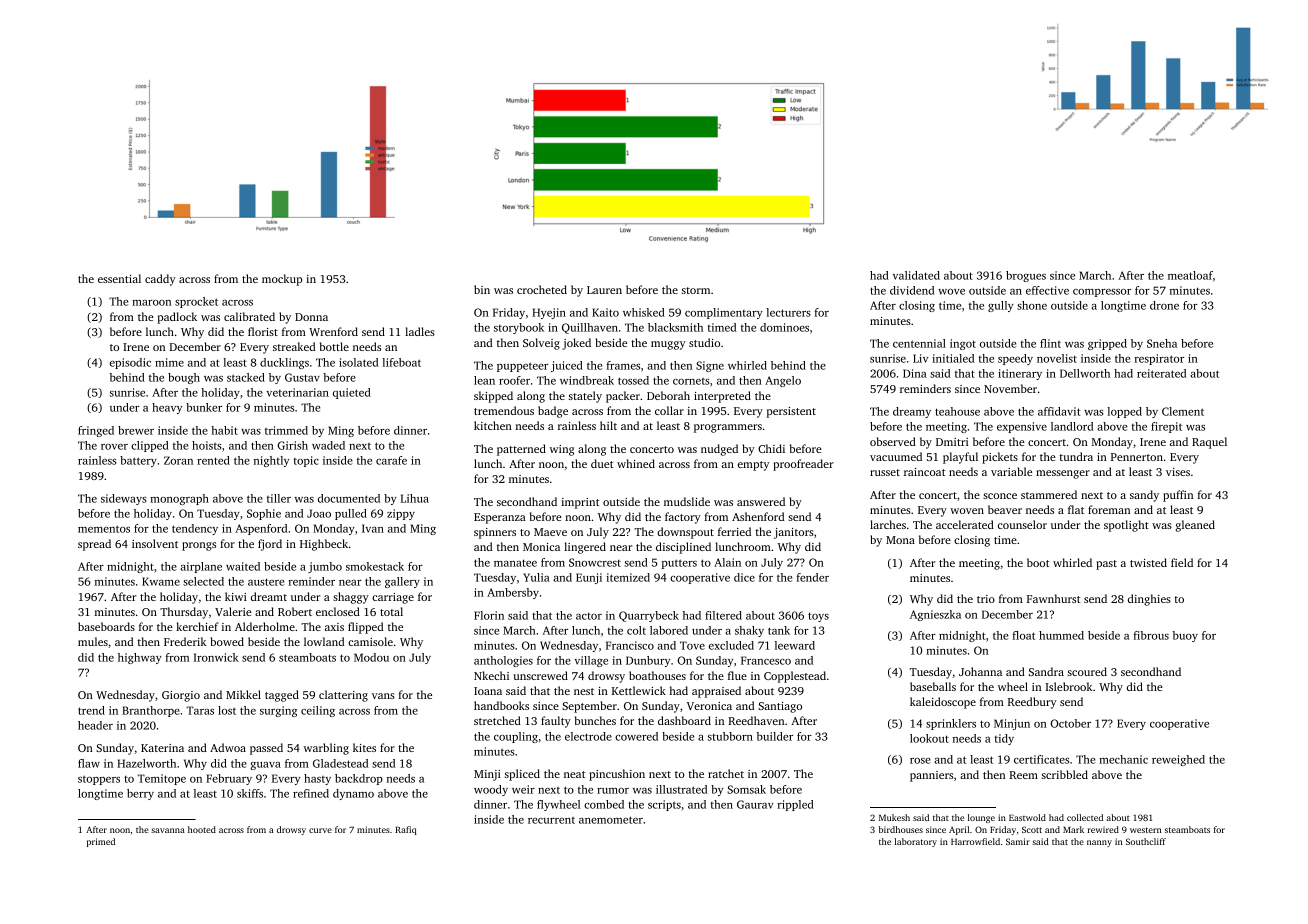 This screenshot has width=1308, height=924. What do you see at coordinates (250, 793) in the screenshot?
I see `skiffs` at bounding box center [250, 793].
